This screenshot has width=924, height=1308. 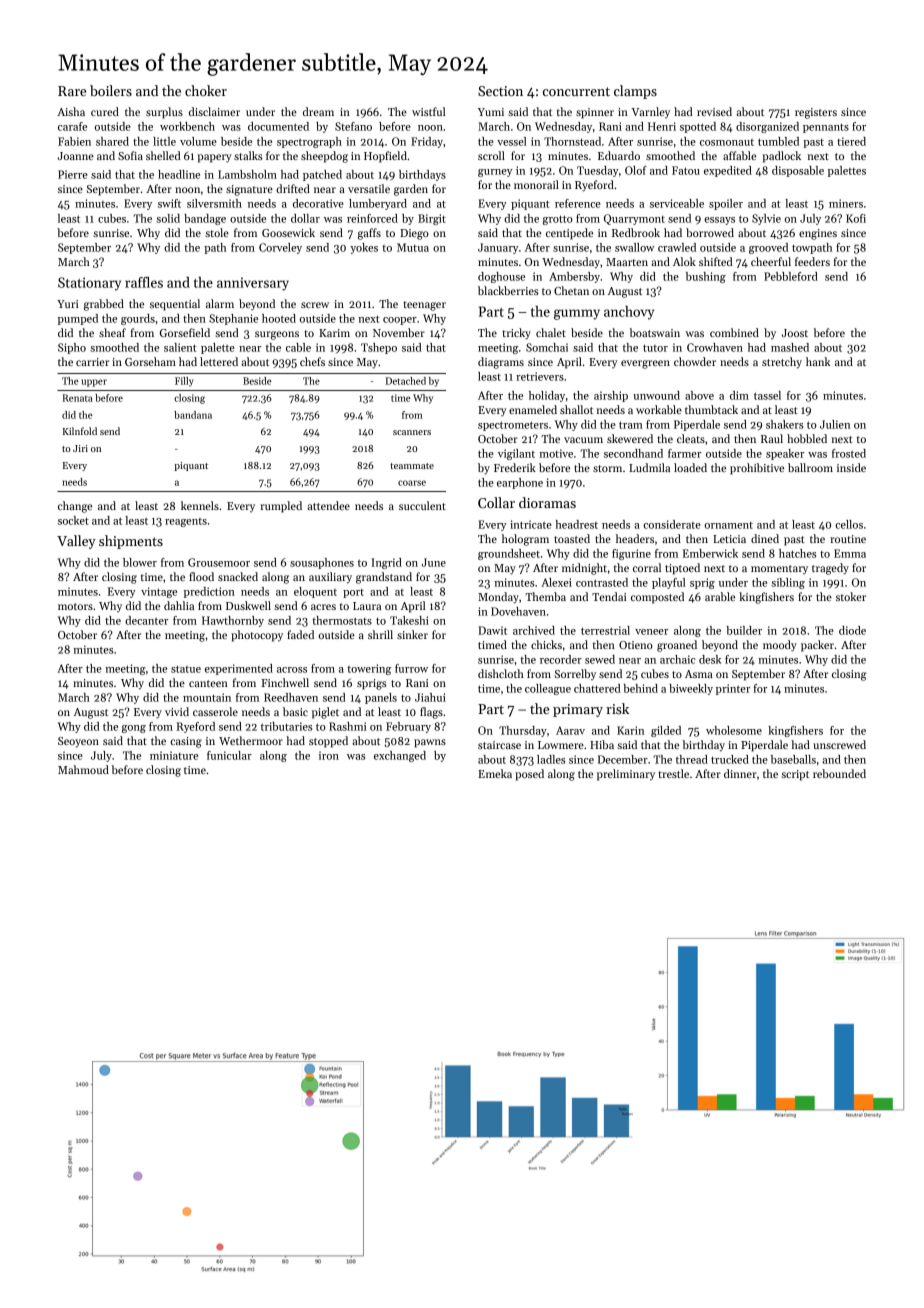 What do you see at coordinates (186, 669) in the screenshot?
I see `statue` at bounding box center [186, 669].
